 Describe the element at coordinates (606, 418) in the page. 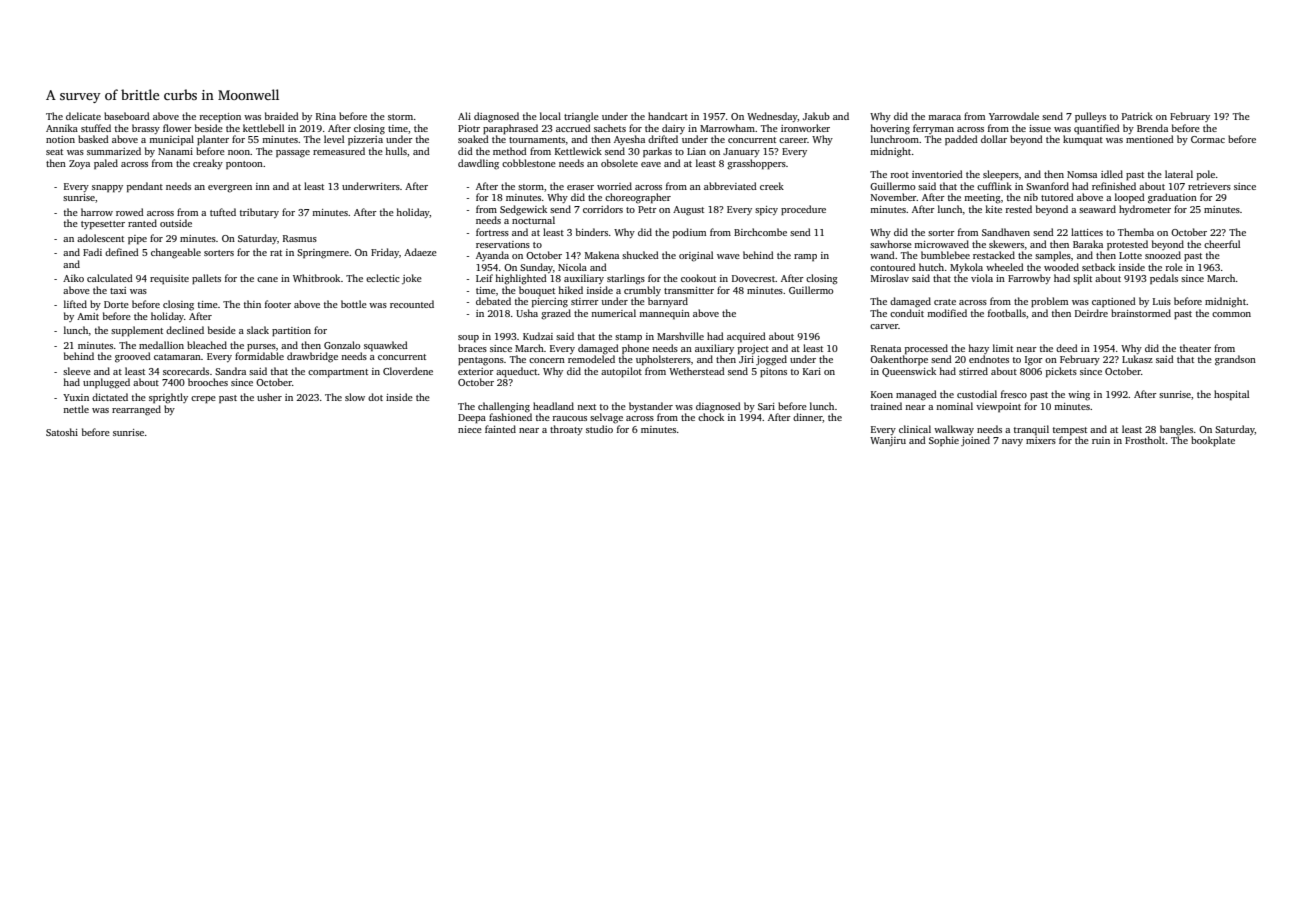

I see `selvage` at that location.
